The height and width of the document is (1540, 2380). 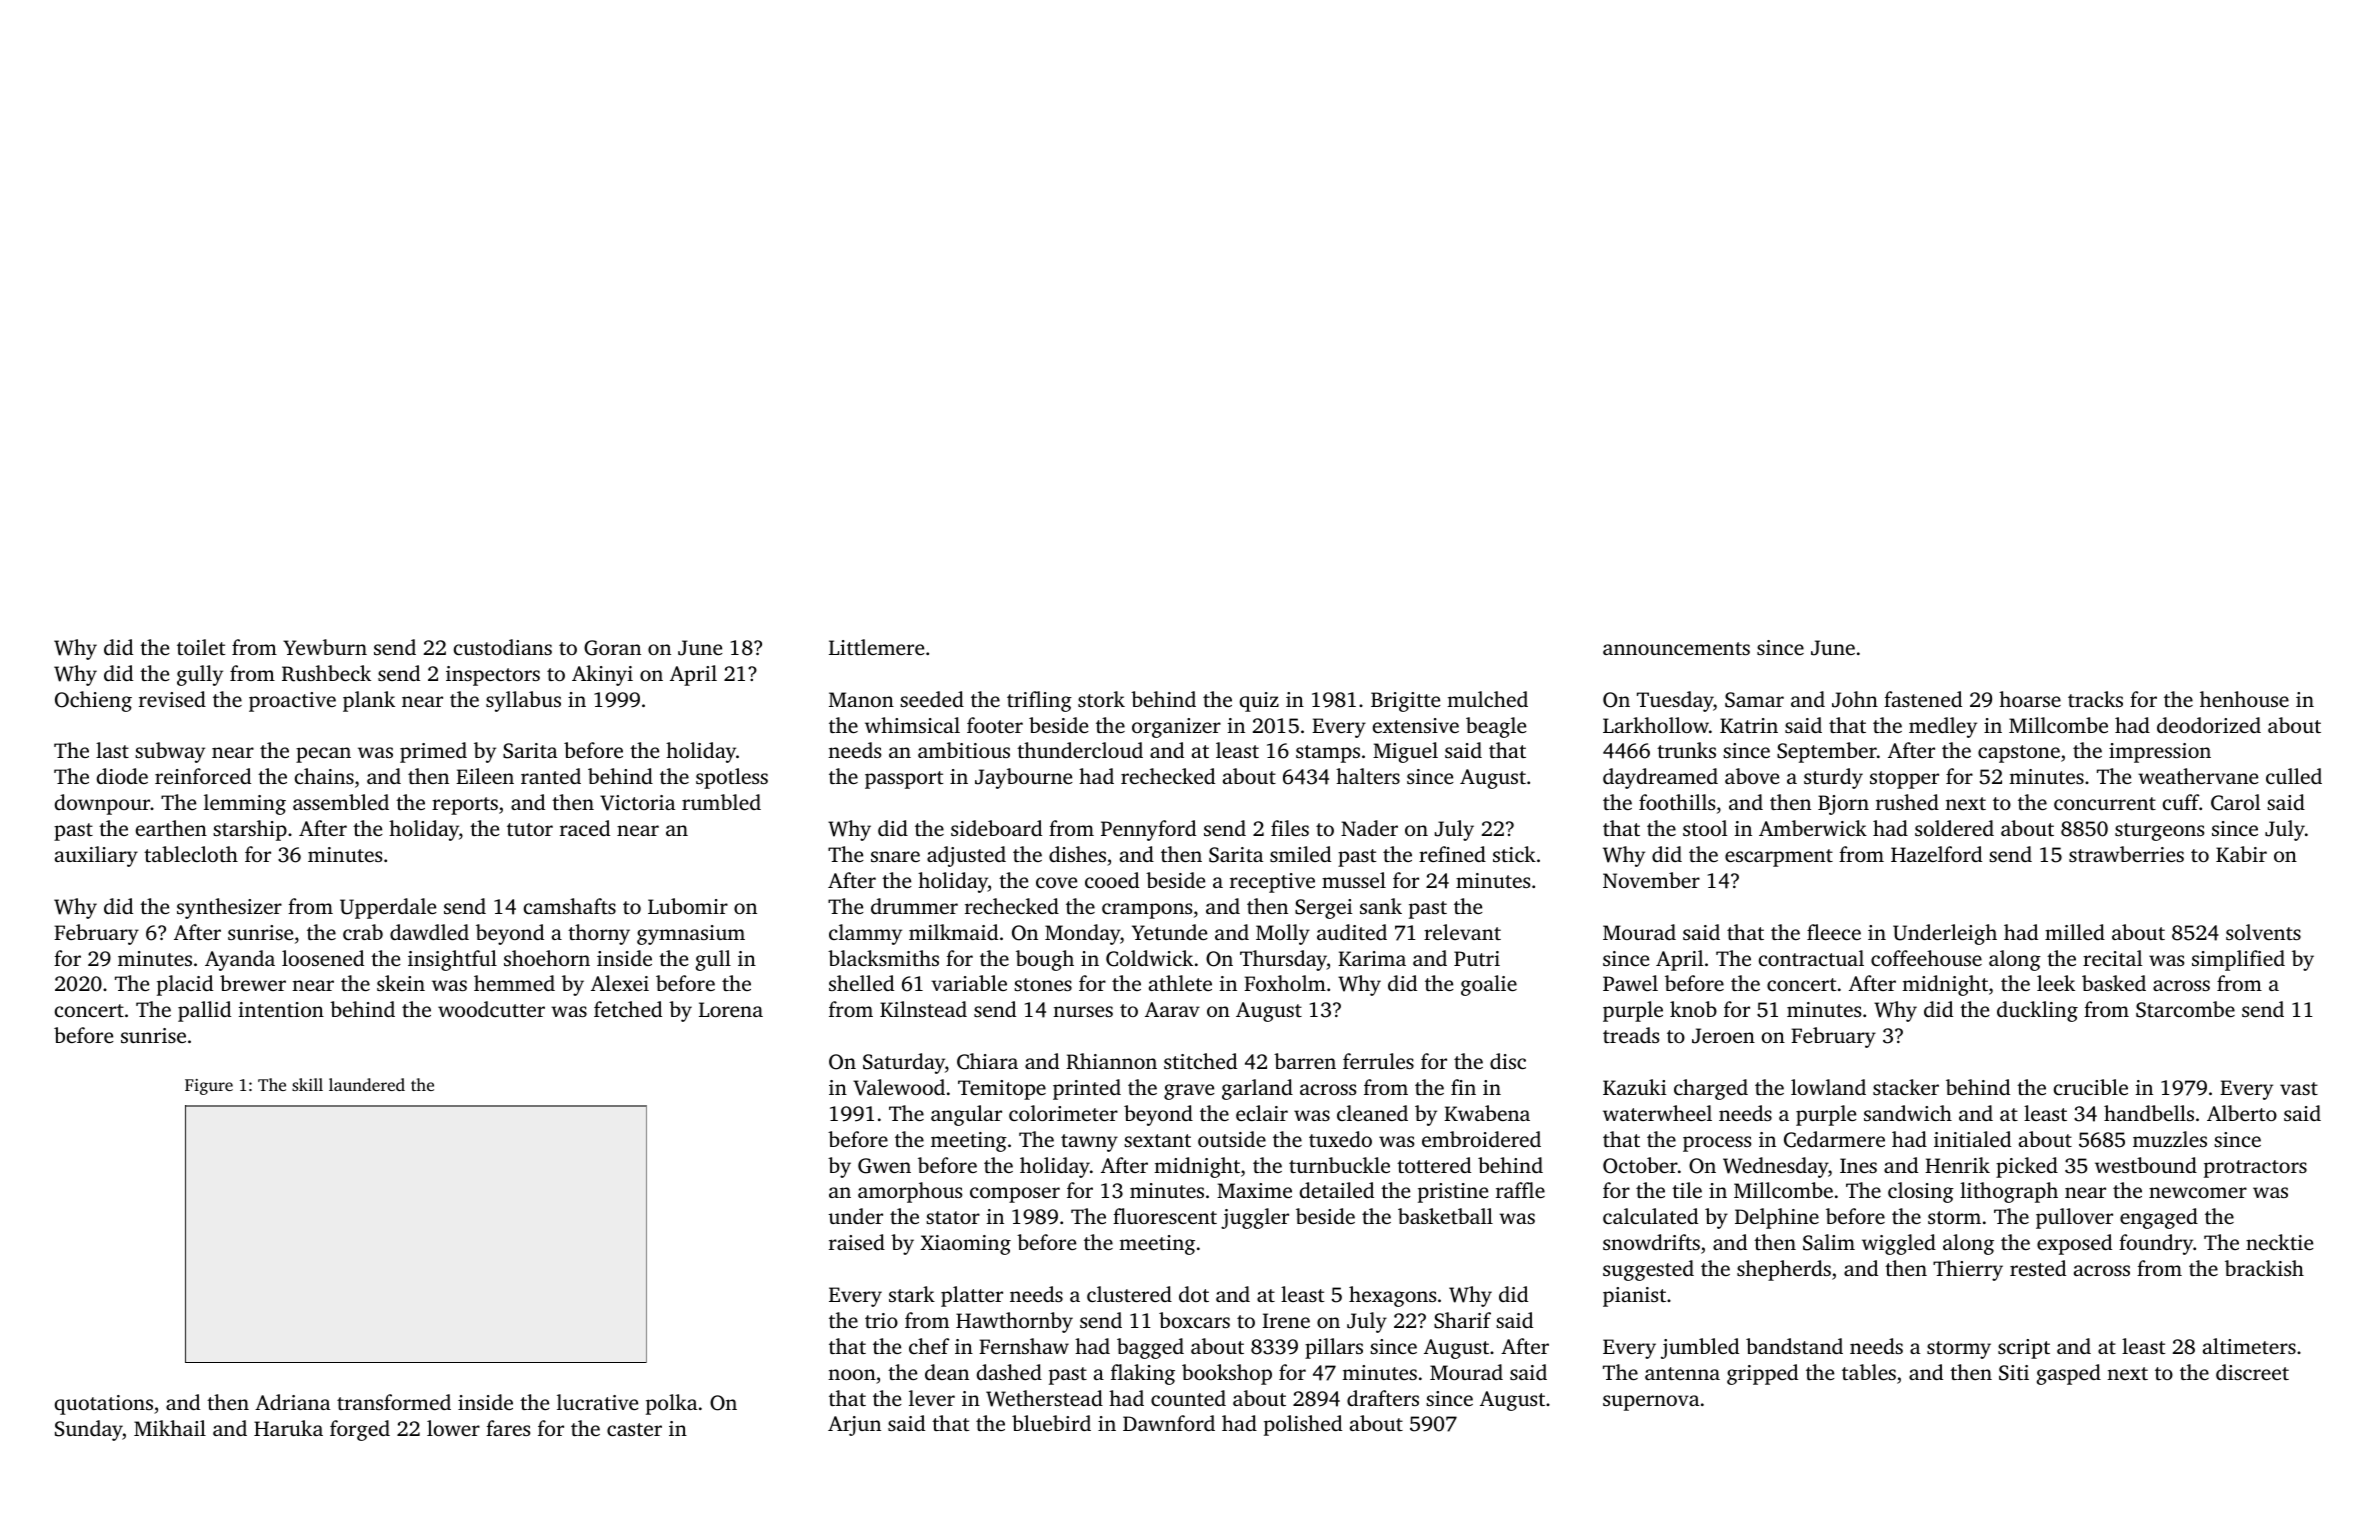 What do you see at coordinates (1923, 699) in the document?
I see `fastened` at bounding box center [1923, 699].
